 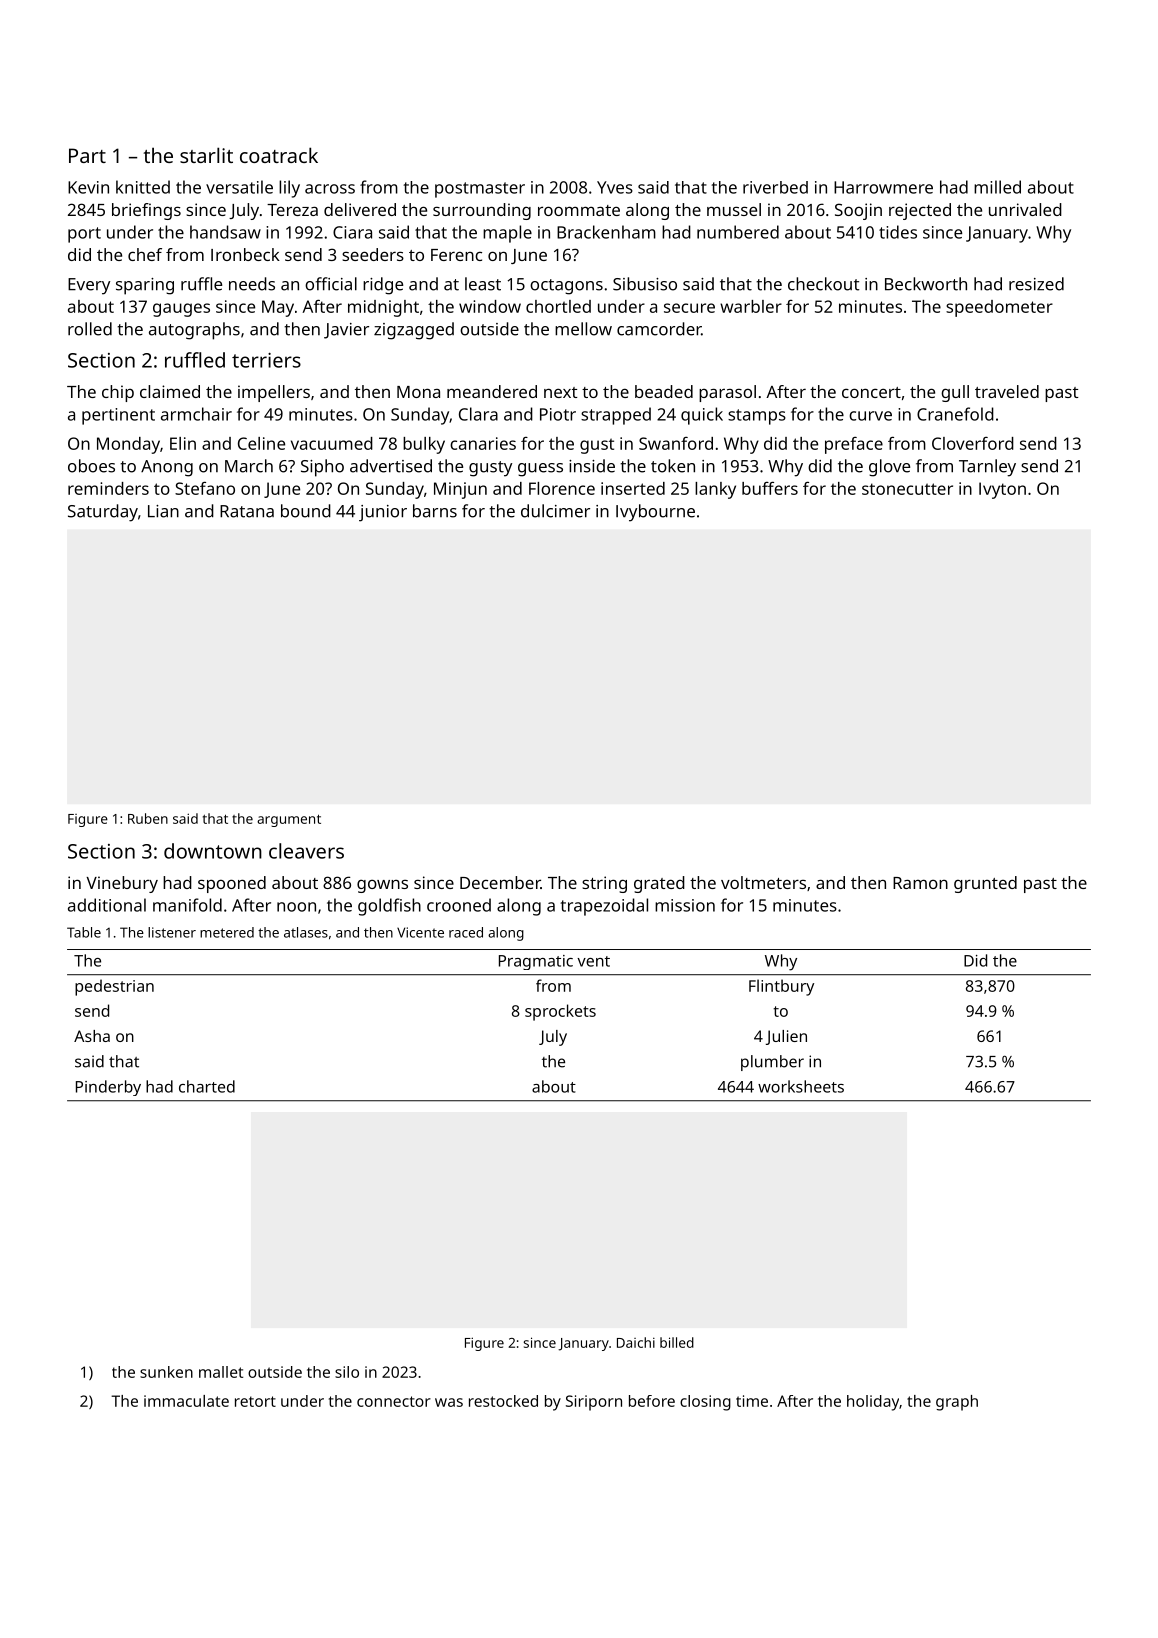 What do you see at coordinates (715, 490) in the screenshot?
I see `lanky` at bounding box center [715, 490].
